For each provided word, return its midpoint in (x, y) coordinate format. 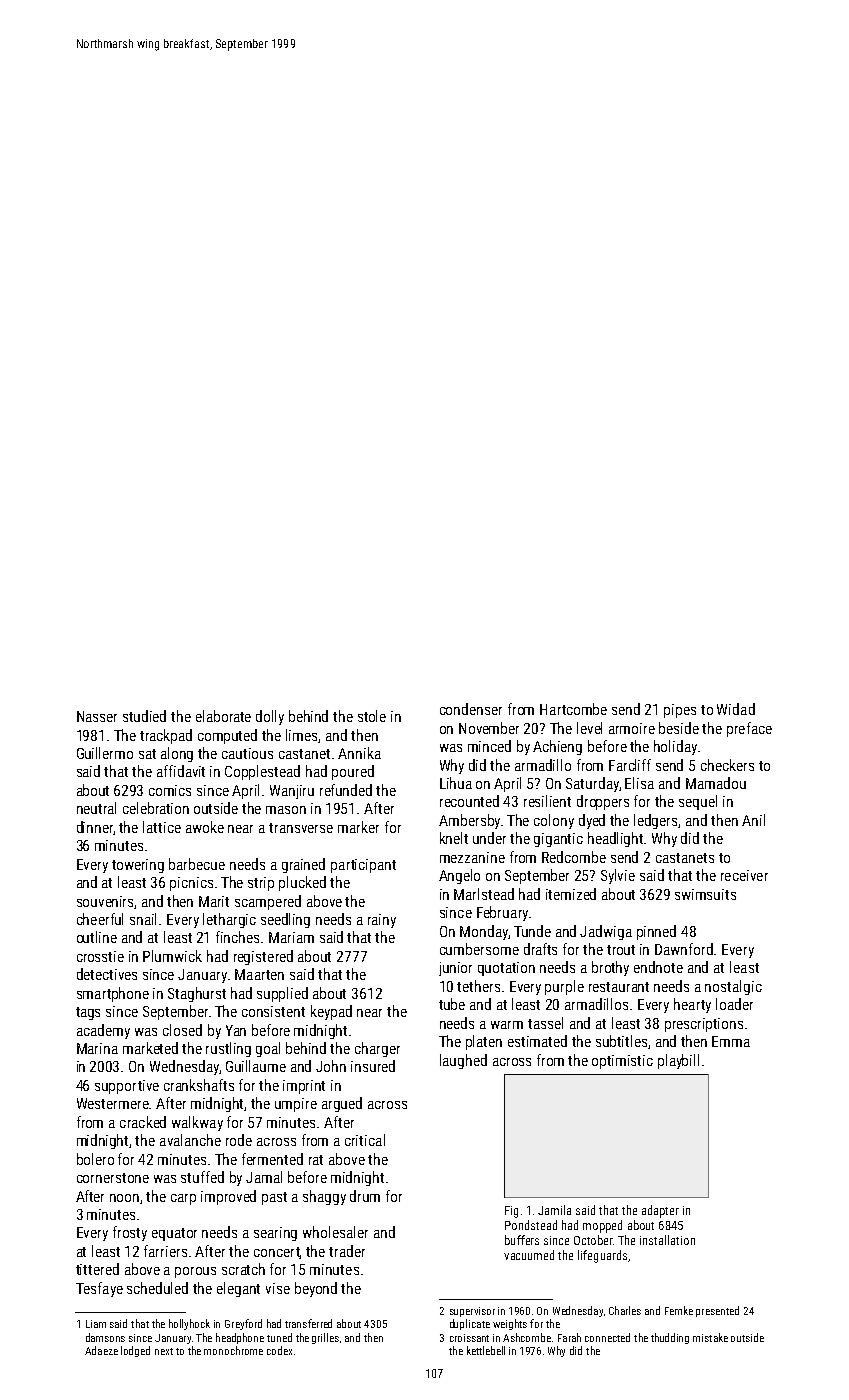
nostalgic (733, 987)
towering (138, 866)
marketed (150, 1048)
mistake (710, 1337)
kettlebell (486, 1350)
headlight (616, 839)
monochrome (233, 1350)
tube (452, 1004)
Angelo (459, 876)
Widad (736, 709)
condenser (471, 709)
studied (144, 716)
